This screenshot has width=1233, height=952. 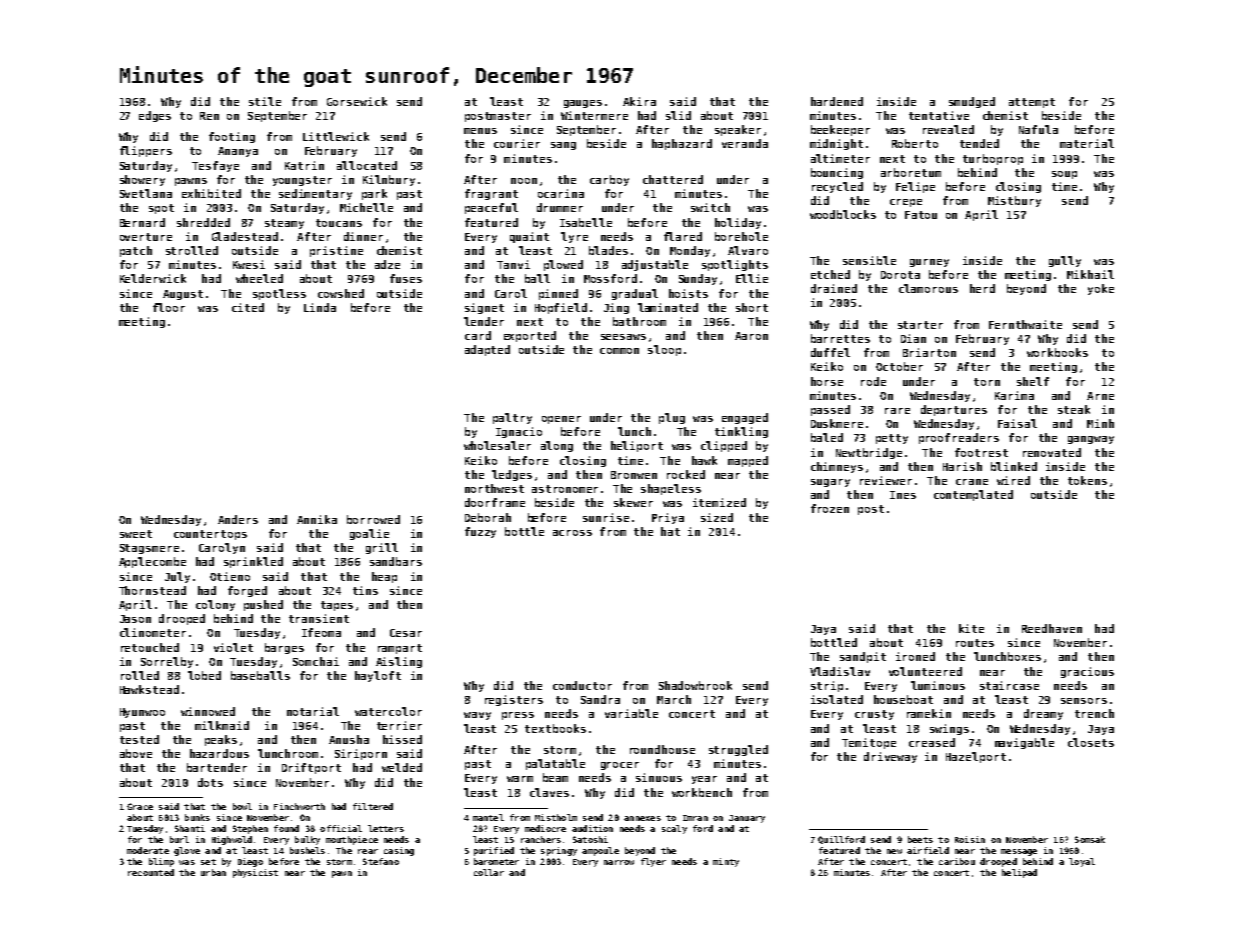 I want to click on gracious, so click(x=1087, y=672).
